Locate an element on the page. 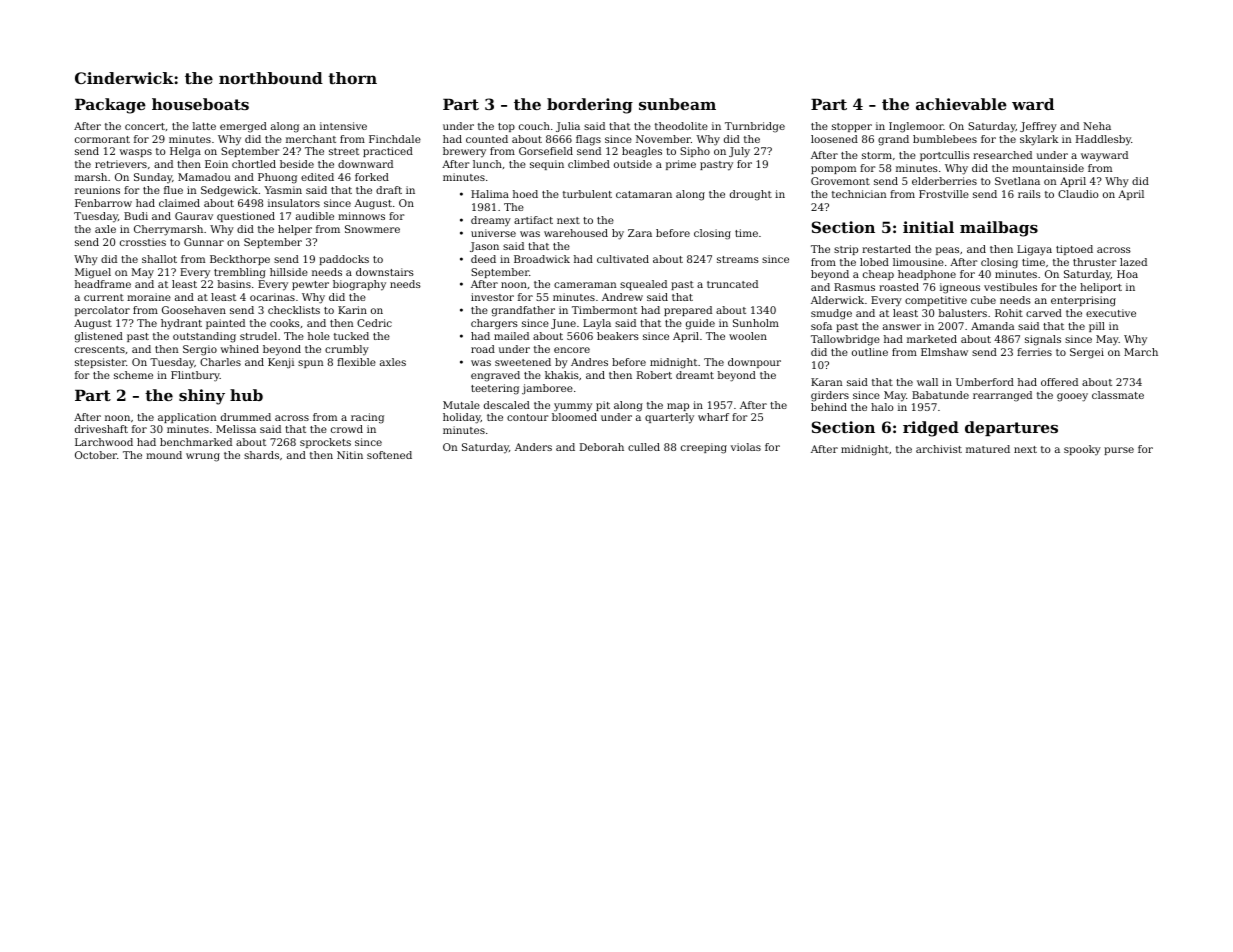  mountainside is located at coordinates (1048, 168).
